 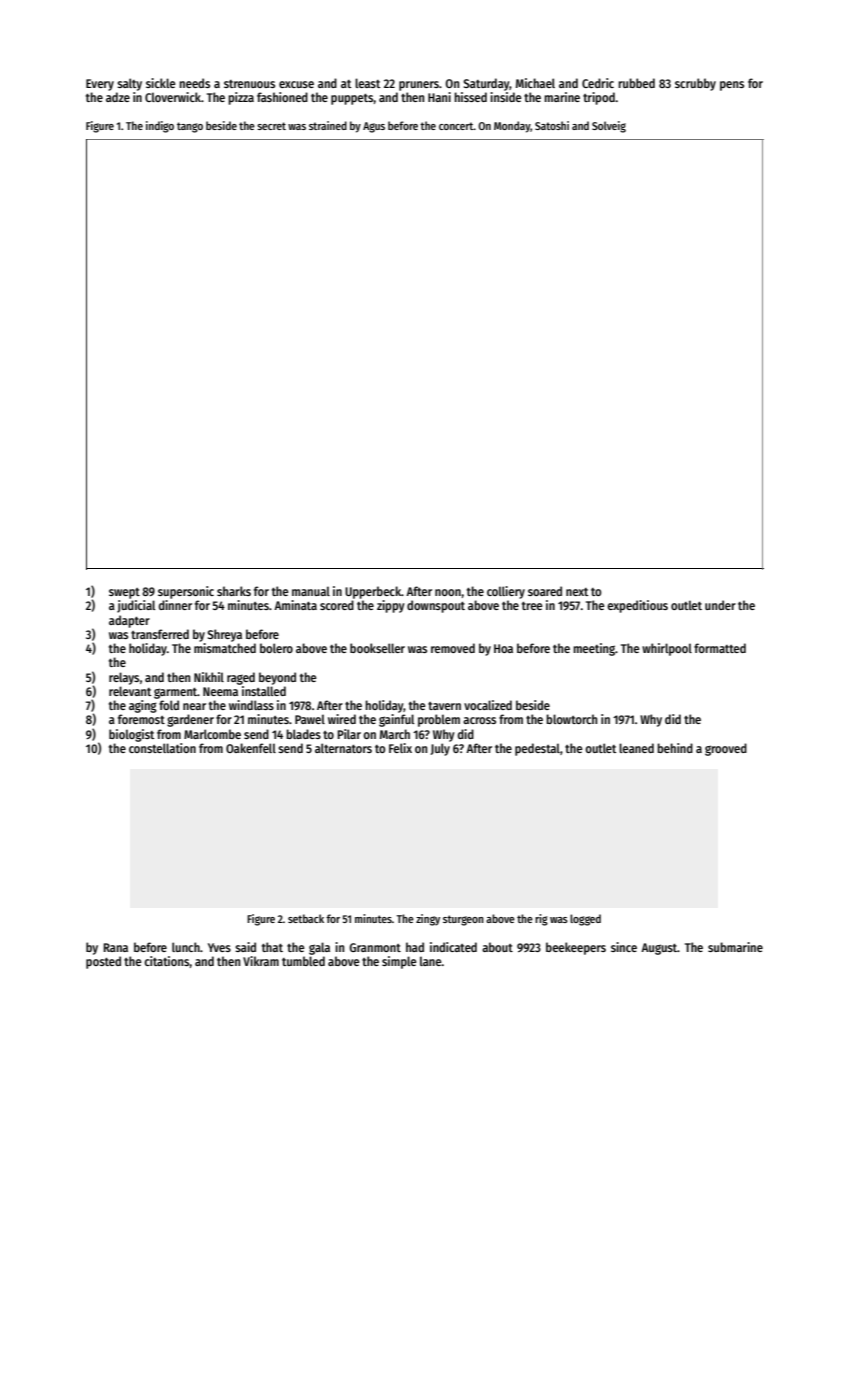 What do you see at coordinates (373, 592) in the screenshot?
I see `Upperbeck` at bounding box center [373, 592].
